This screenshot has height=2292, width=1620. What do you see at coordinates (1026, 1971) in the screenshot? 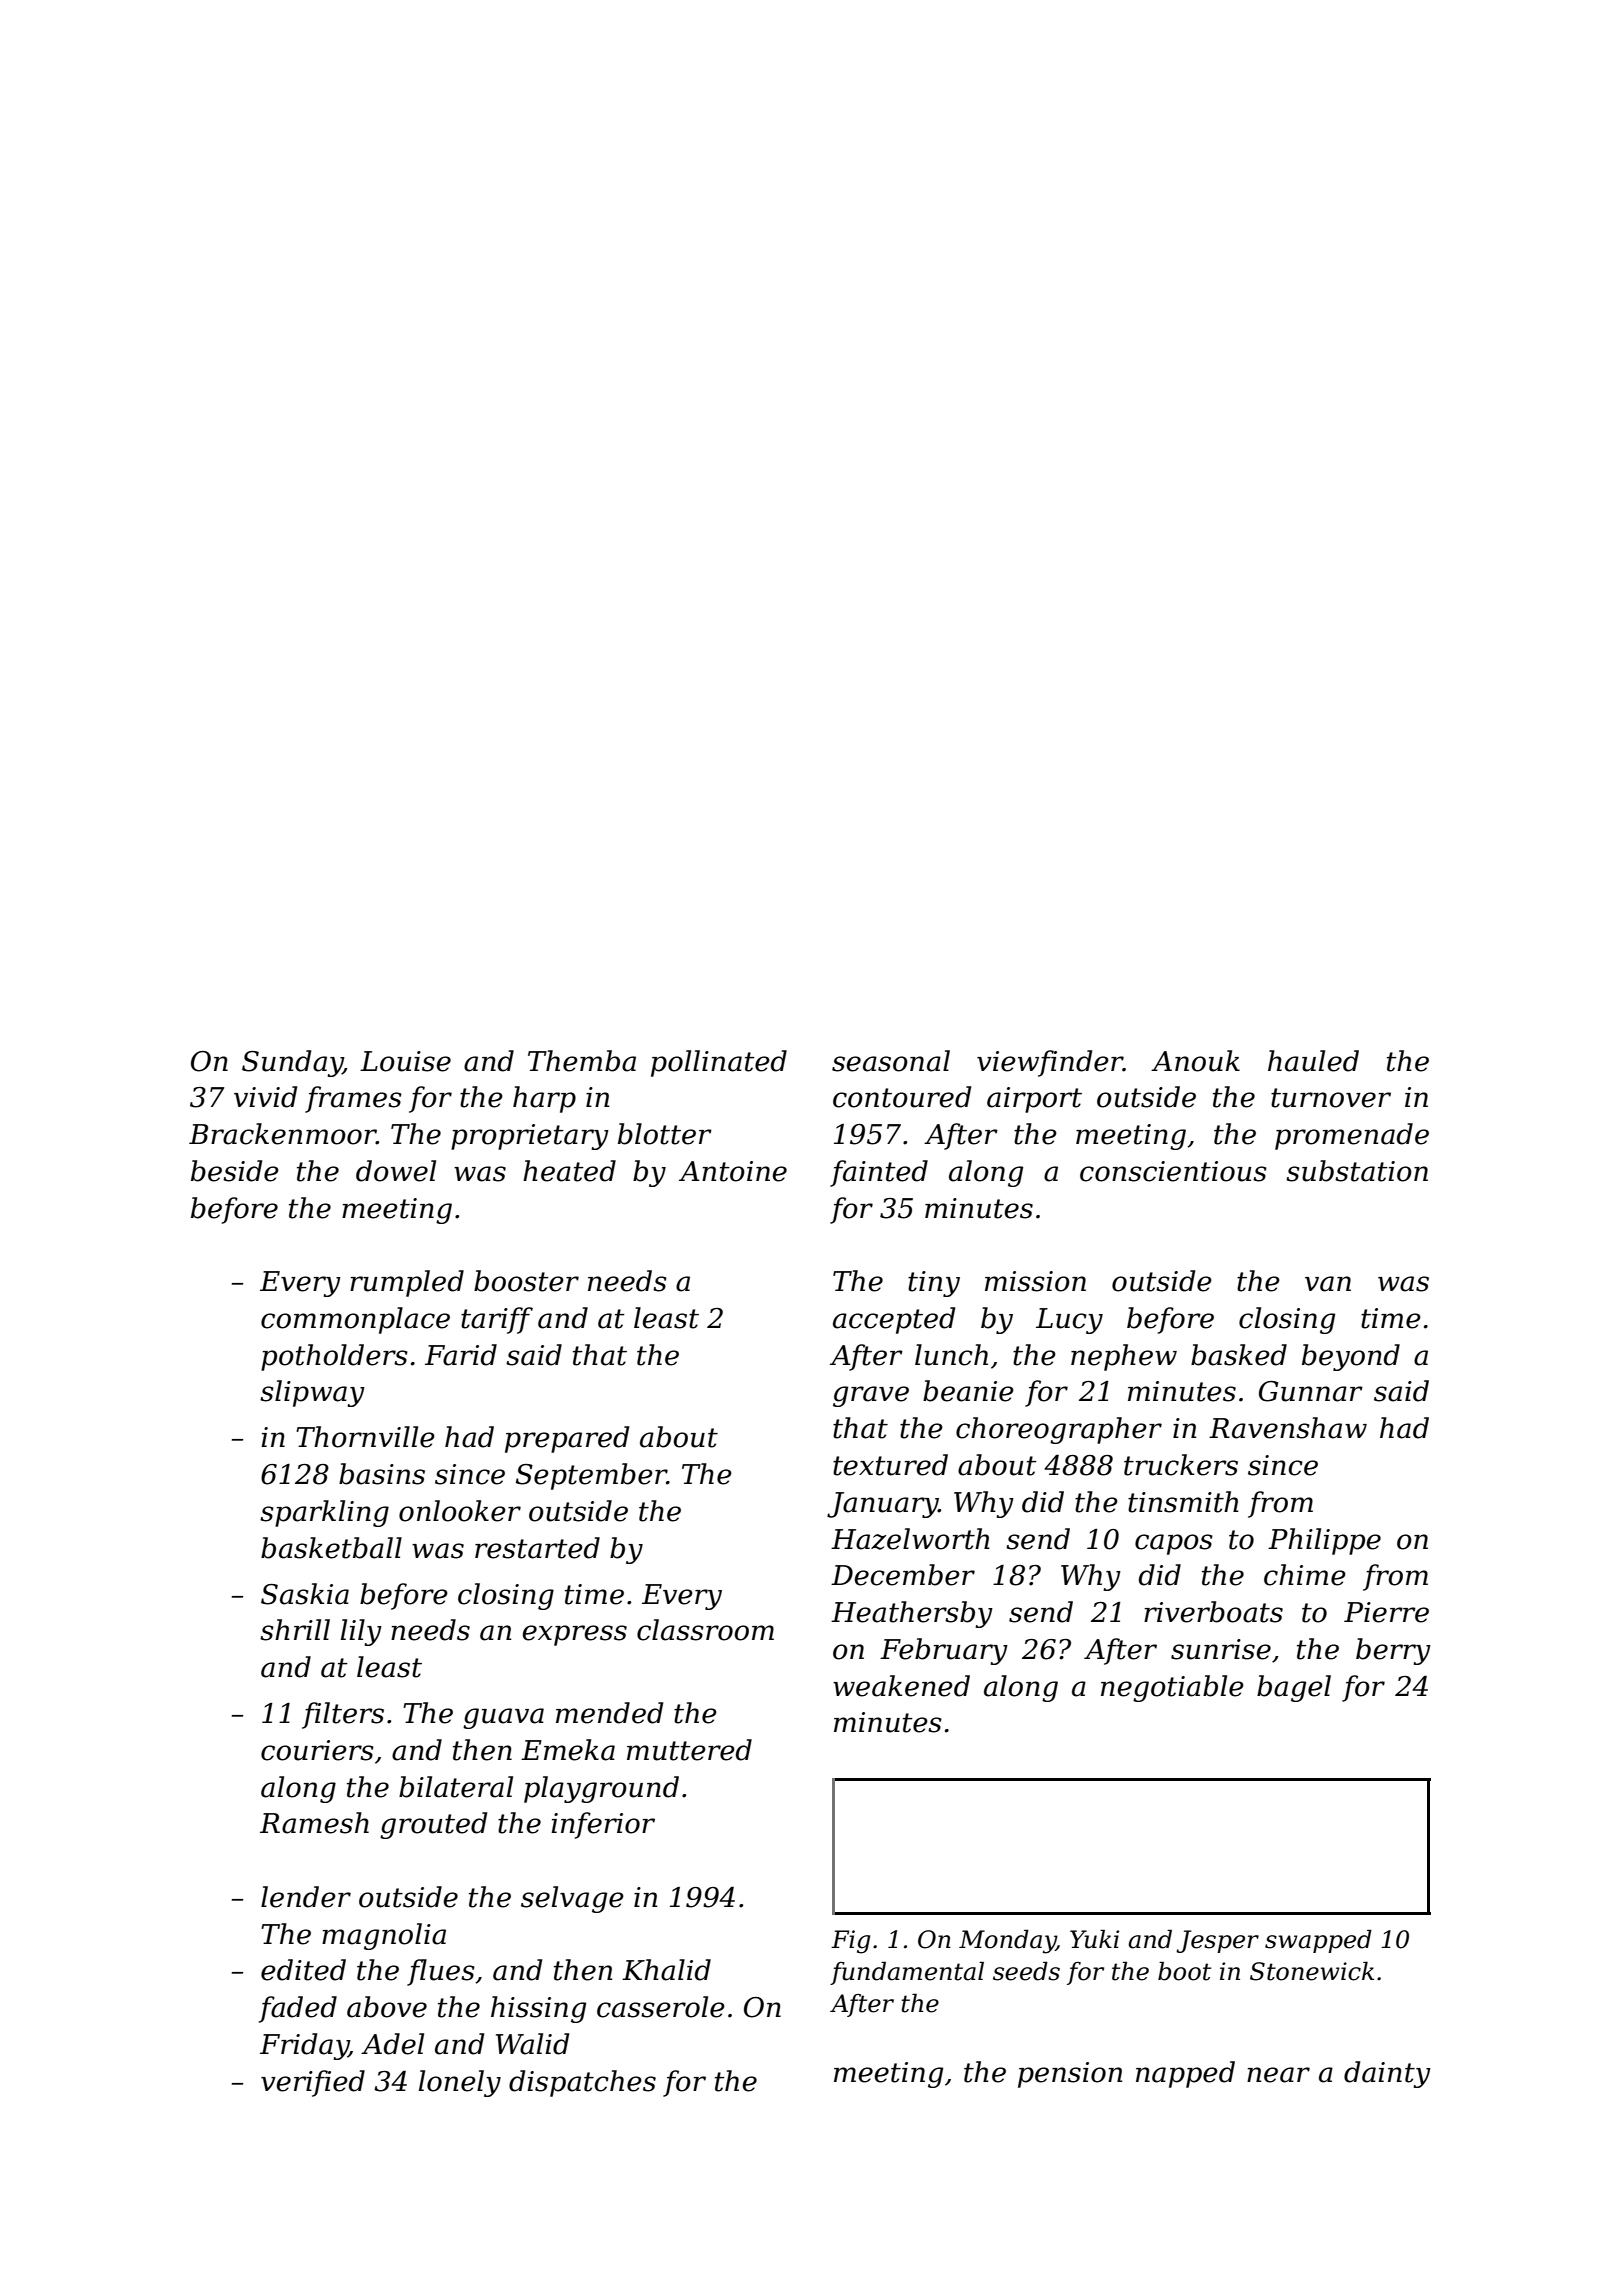
I see `seeds` at bounding box center [1026, 1971].
